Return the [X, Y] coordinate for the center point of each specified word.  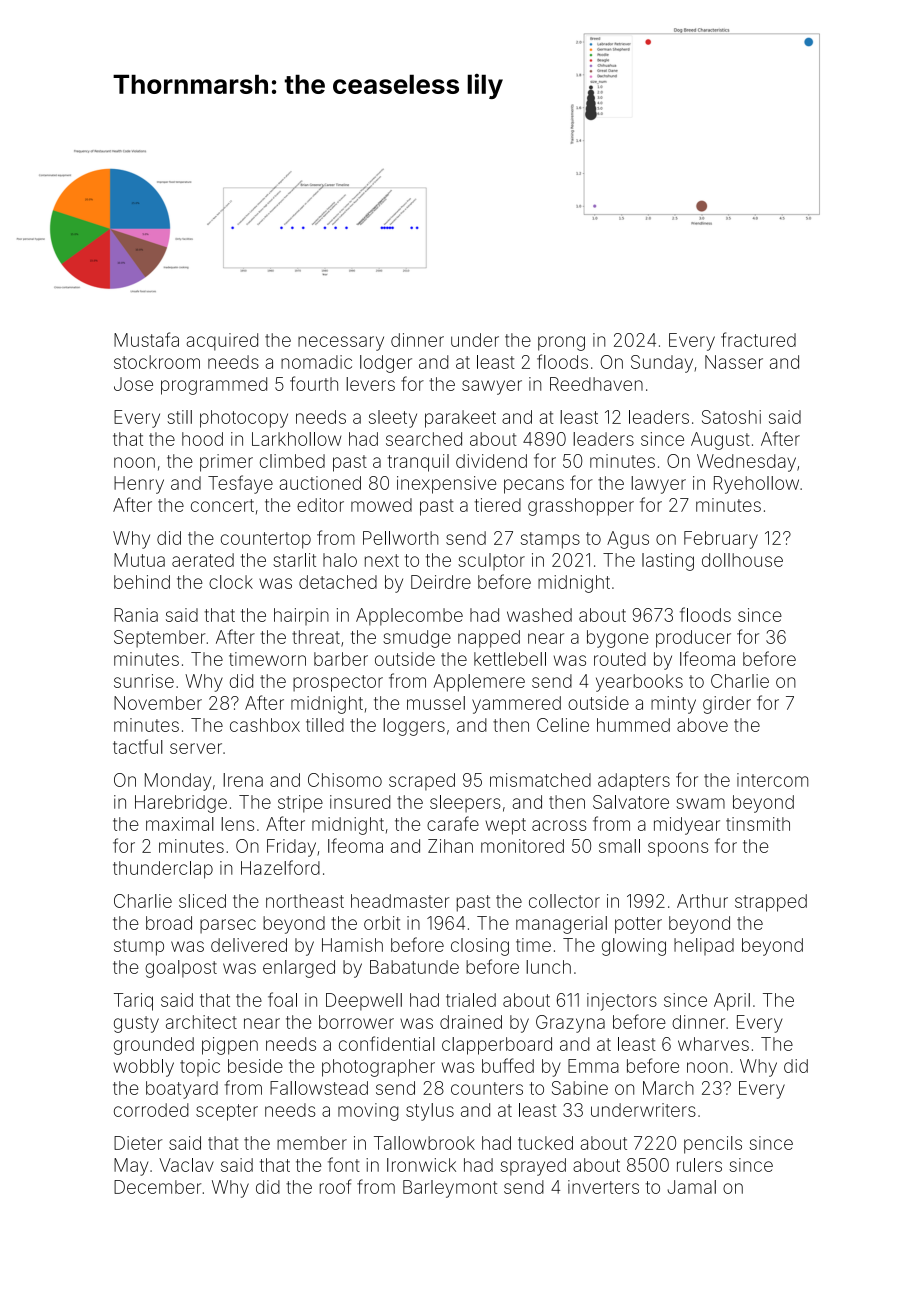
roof [335, 1186]
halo [340, 560]
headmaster [400, 901]
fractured [758, 339]
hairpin [301, 616]
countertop [266, 540]
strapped [771, 903]
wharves [713, 1044]
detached [338, 582]
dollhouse [742, 560]
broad [169, 923]
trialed [471, 1000]
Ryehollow [756, 485]
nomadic [316, 362]
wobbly [143, 1068]
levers [370, 384]
